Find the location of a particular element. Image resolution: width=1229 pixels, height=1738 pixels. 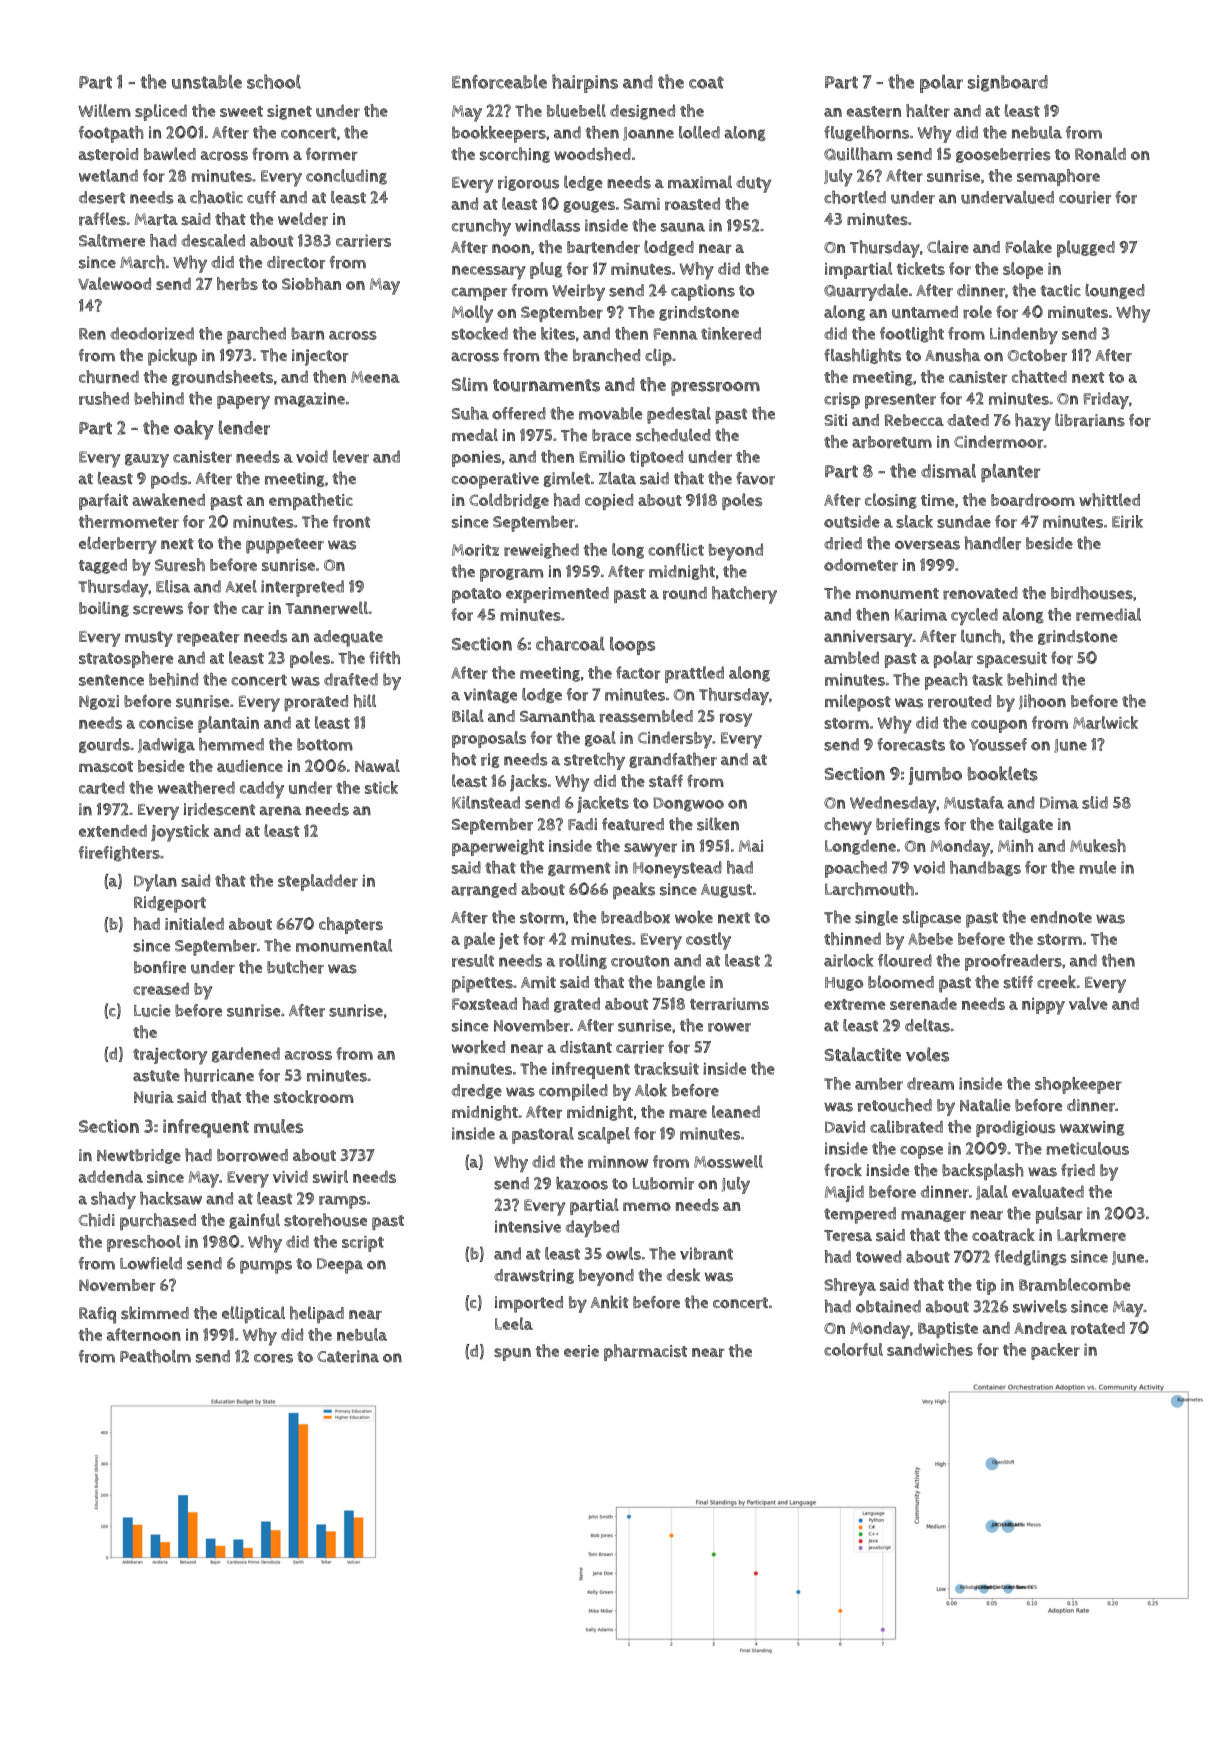

drawstring is located at coordinates (534, 1276).
